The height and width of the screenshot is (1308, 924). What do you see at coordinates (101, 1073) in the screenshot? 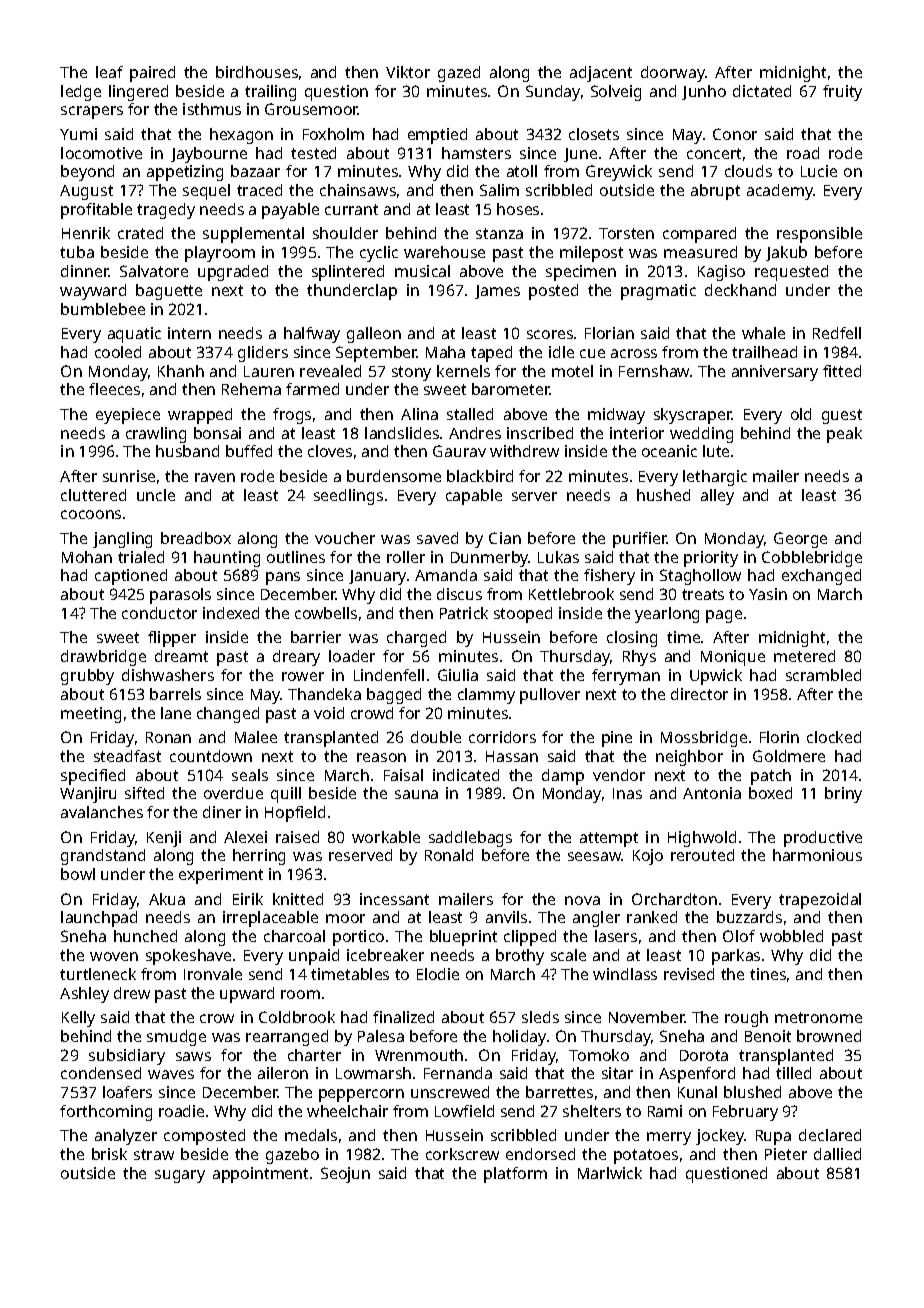
I see `condensed` at bounding box center [101, 1073].
